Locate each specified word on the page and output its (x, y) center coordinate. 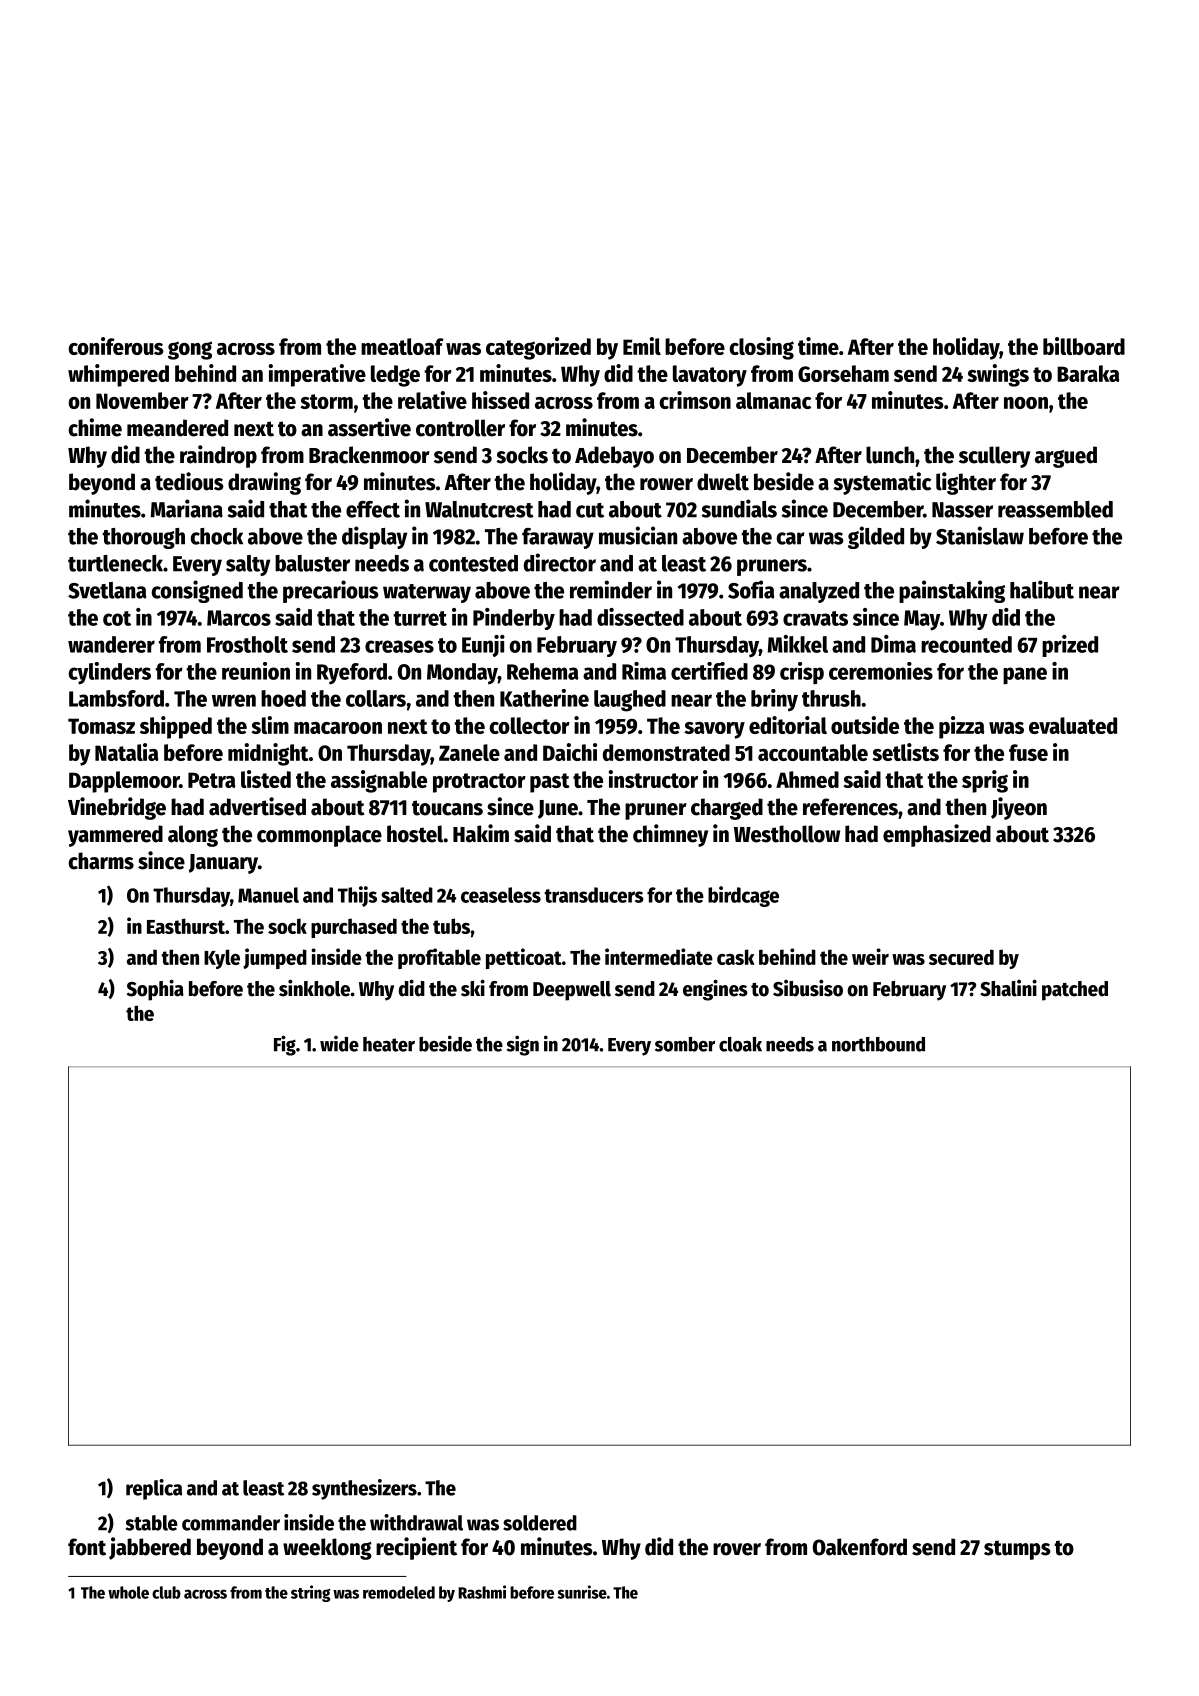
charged (727, 809)
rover (737, 1549)
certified (709, 671)
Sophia (155, 990)
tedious (189, 481)
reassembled (1055, 509)
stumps (1017, 1550)
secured (961, 957)
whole (128, 1592)
